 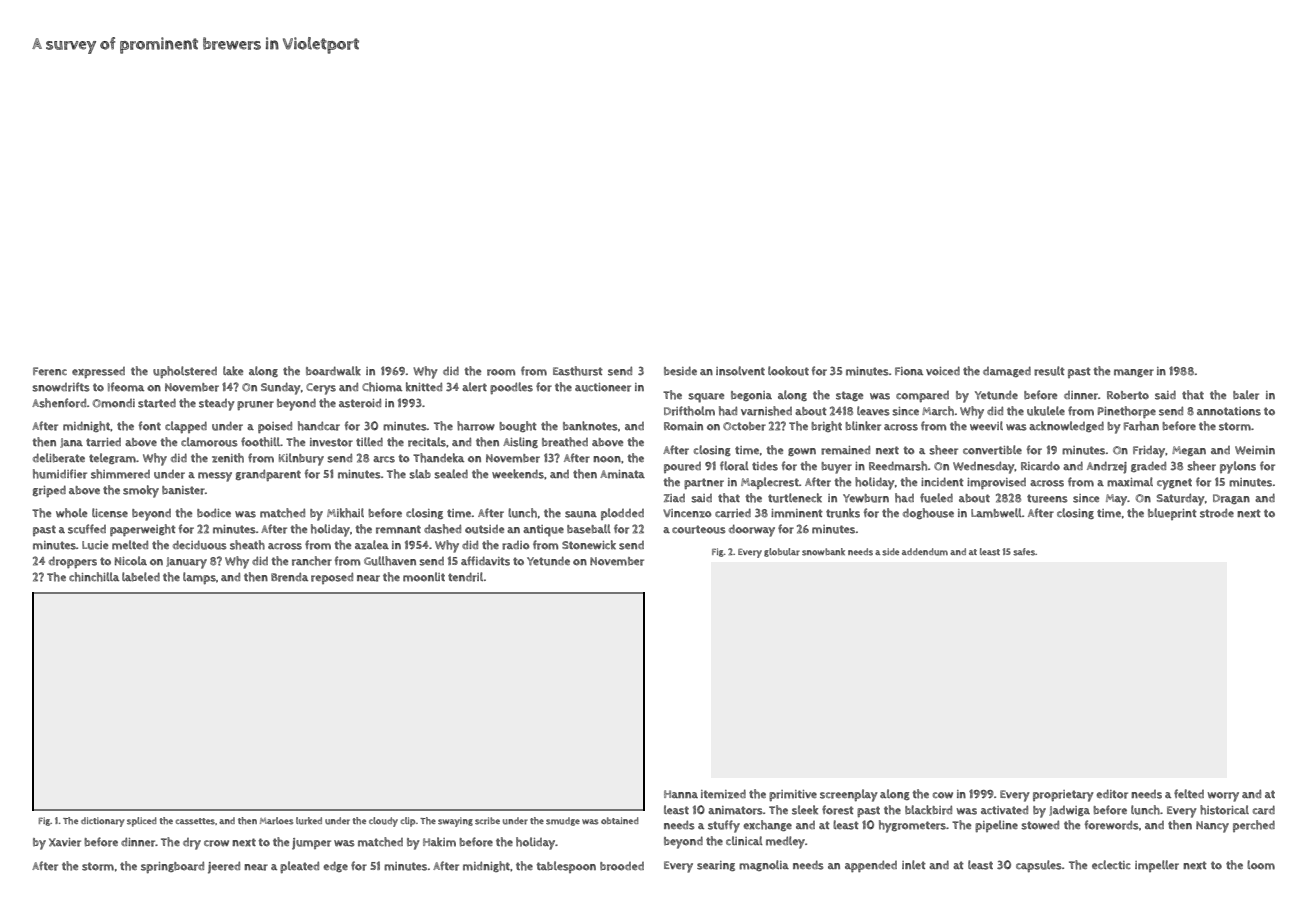 I want to click on globular, so click(x=782, y=552).
